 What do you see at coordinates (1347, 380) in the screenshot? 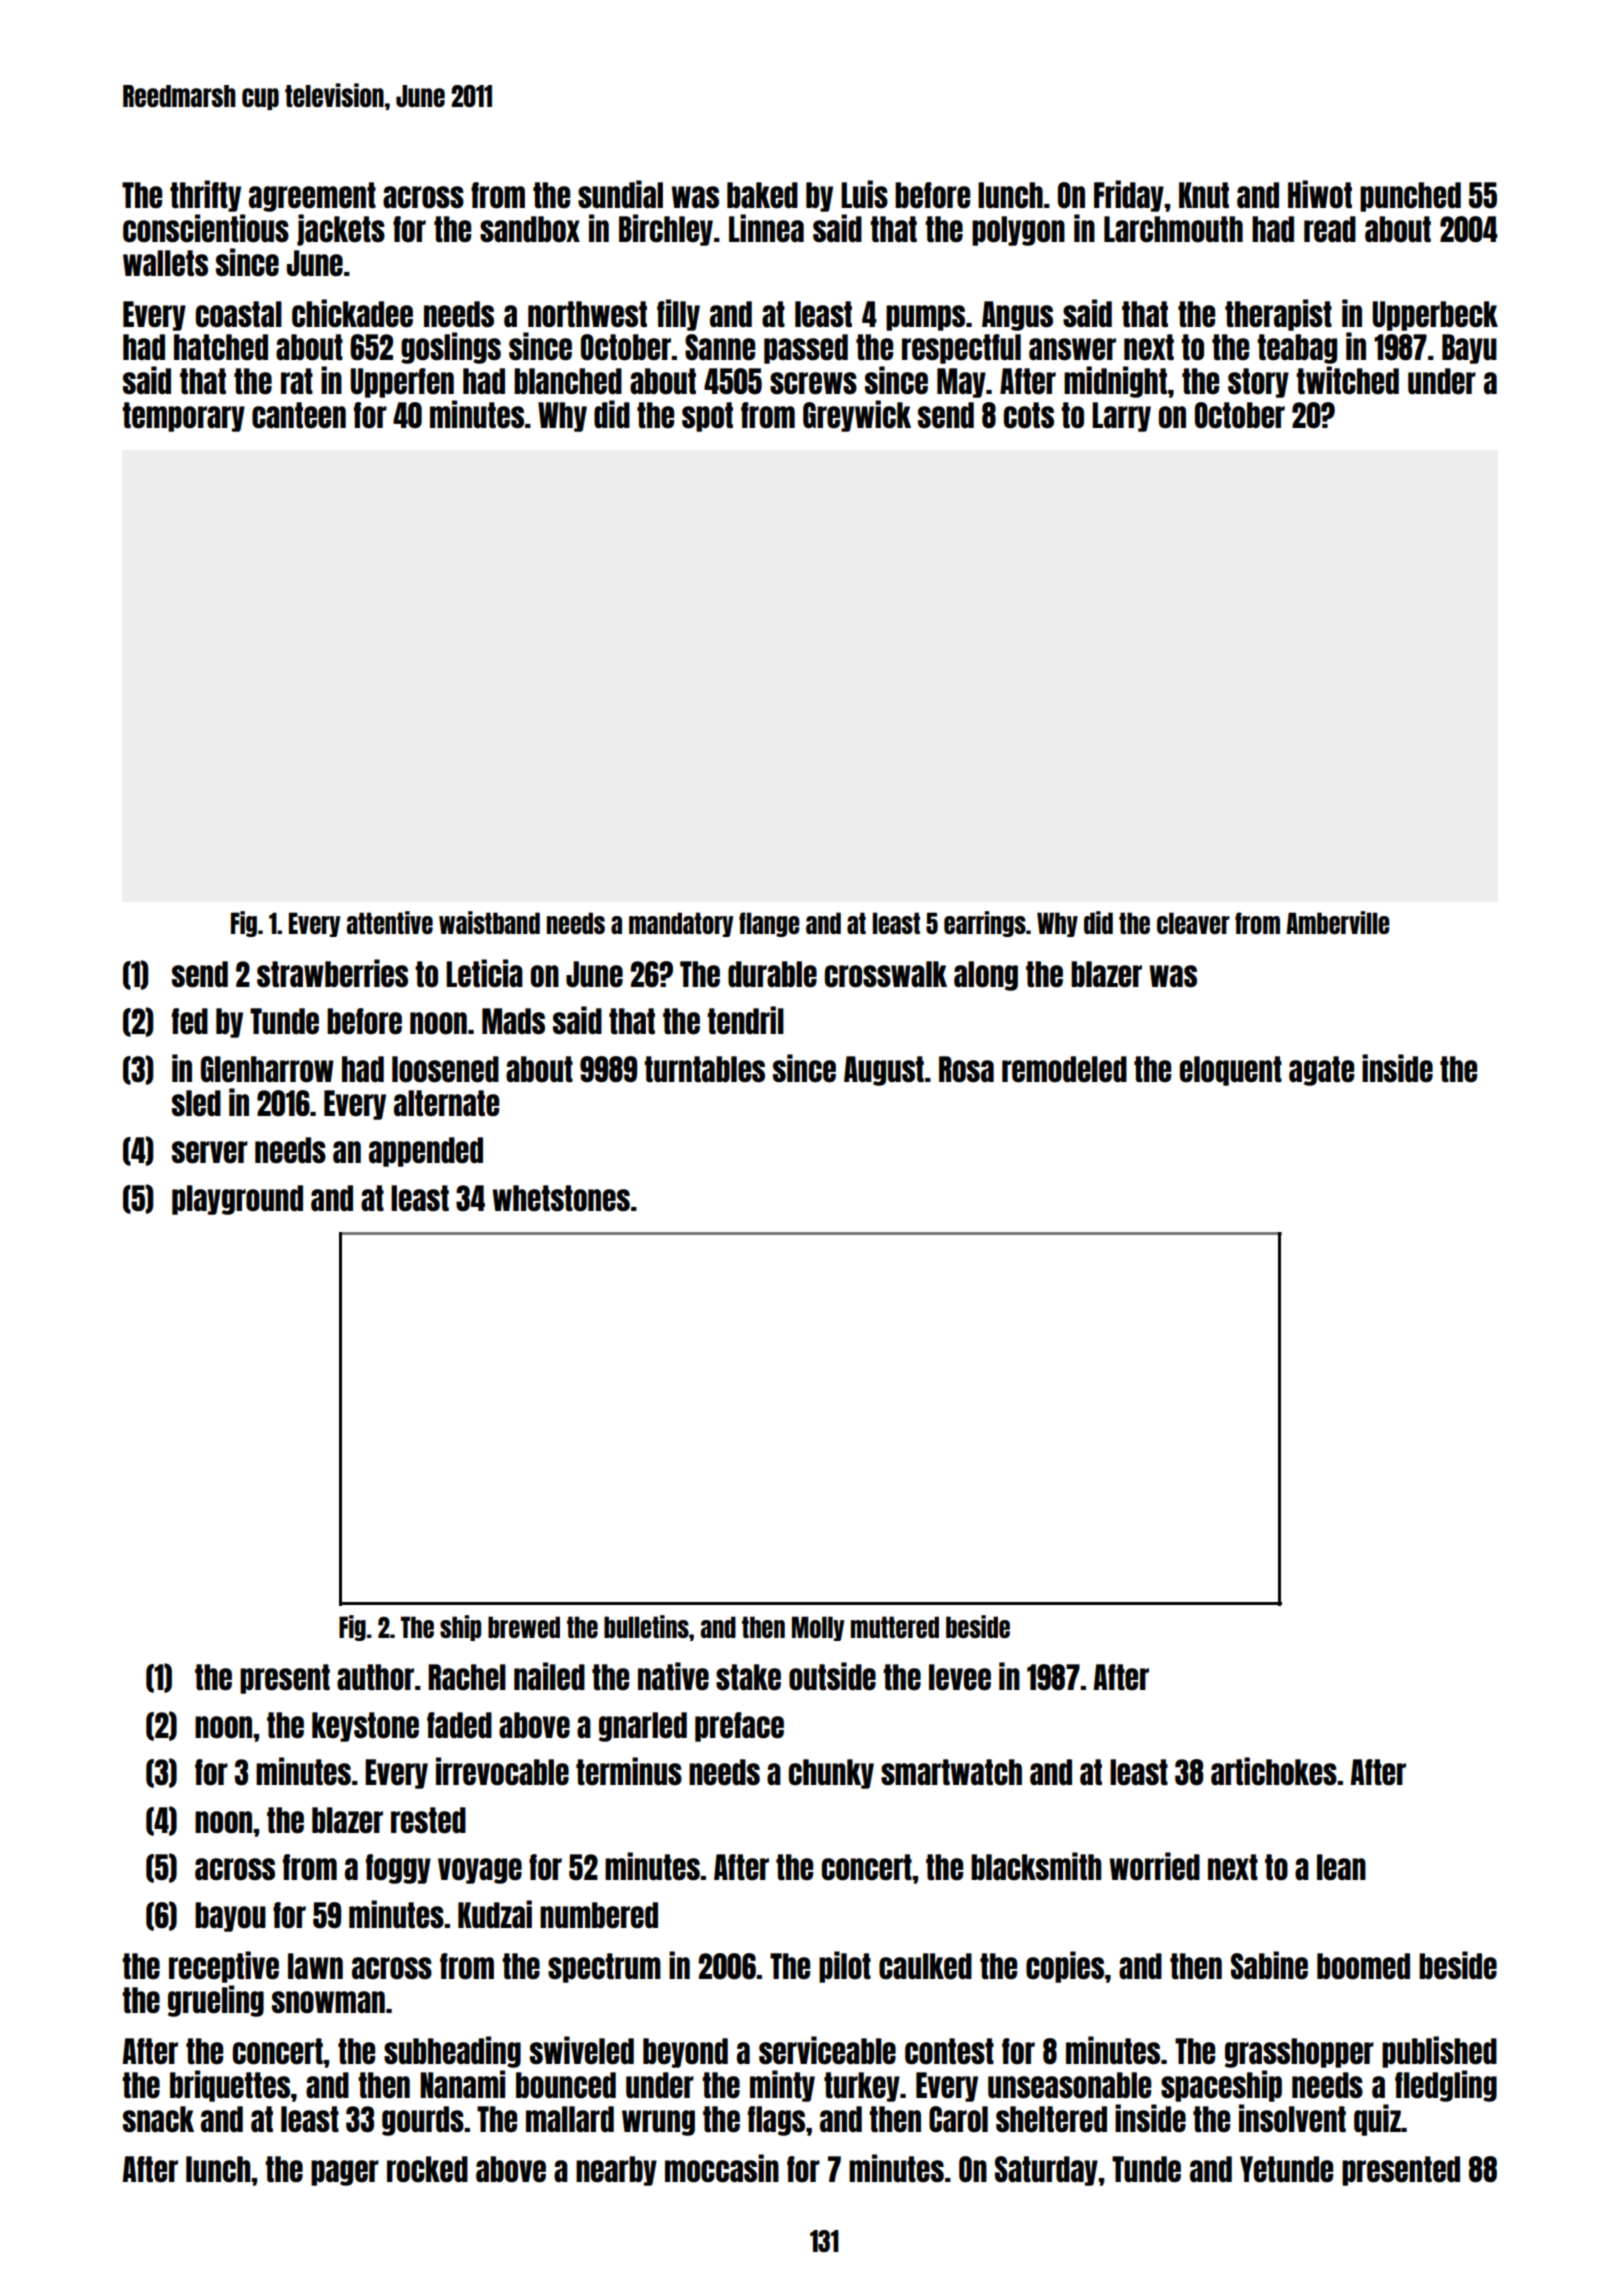
I see `twitched` at bounding box center [1347, 380].
